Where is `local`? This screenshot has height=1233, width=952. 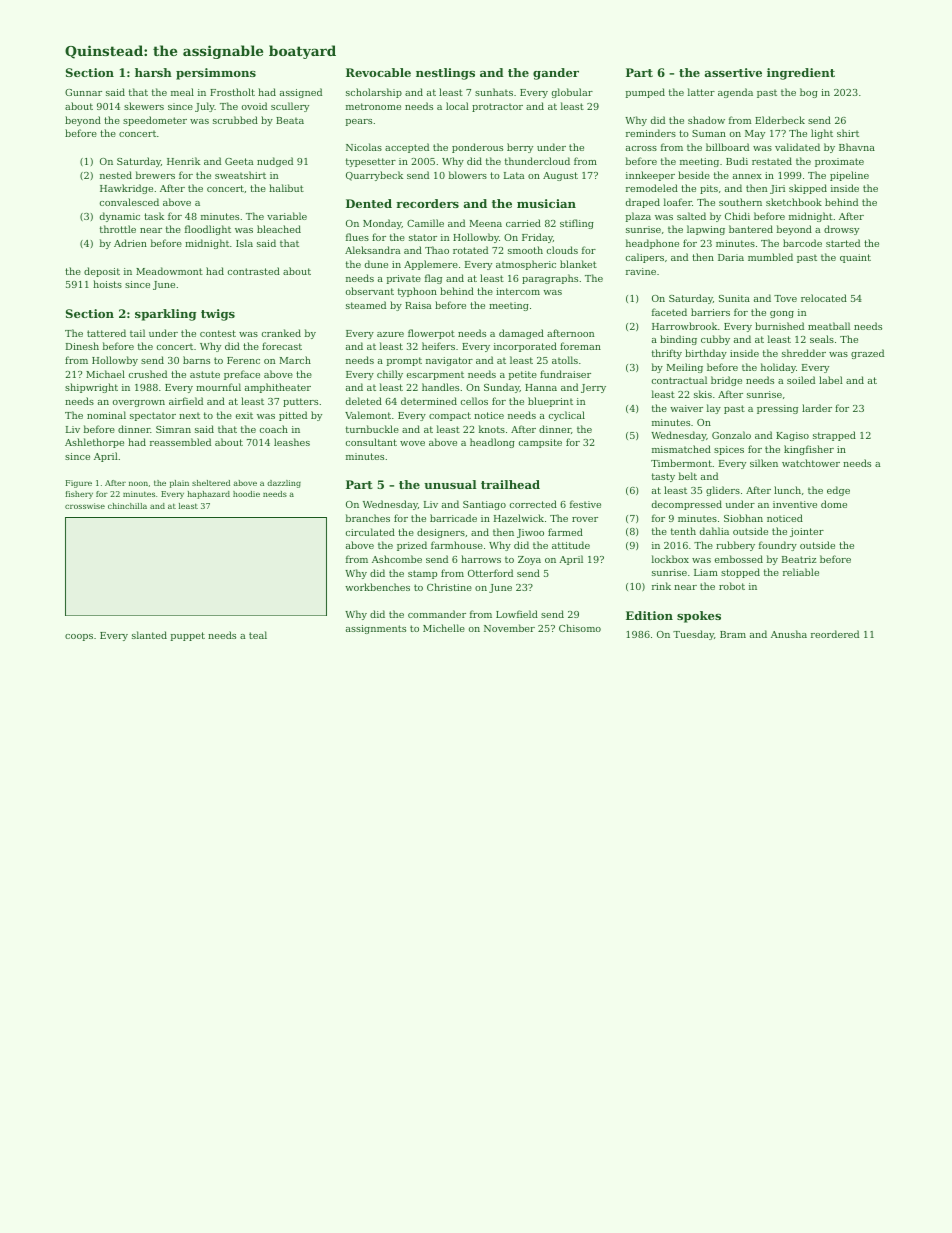
local is located at coordinates (457, 106).
